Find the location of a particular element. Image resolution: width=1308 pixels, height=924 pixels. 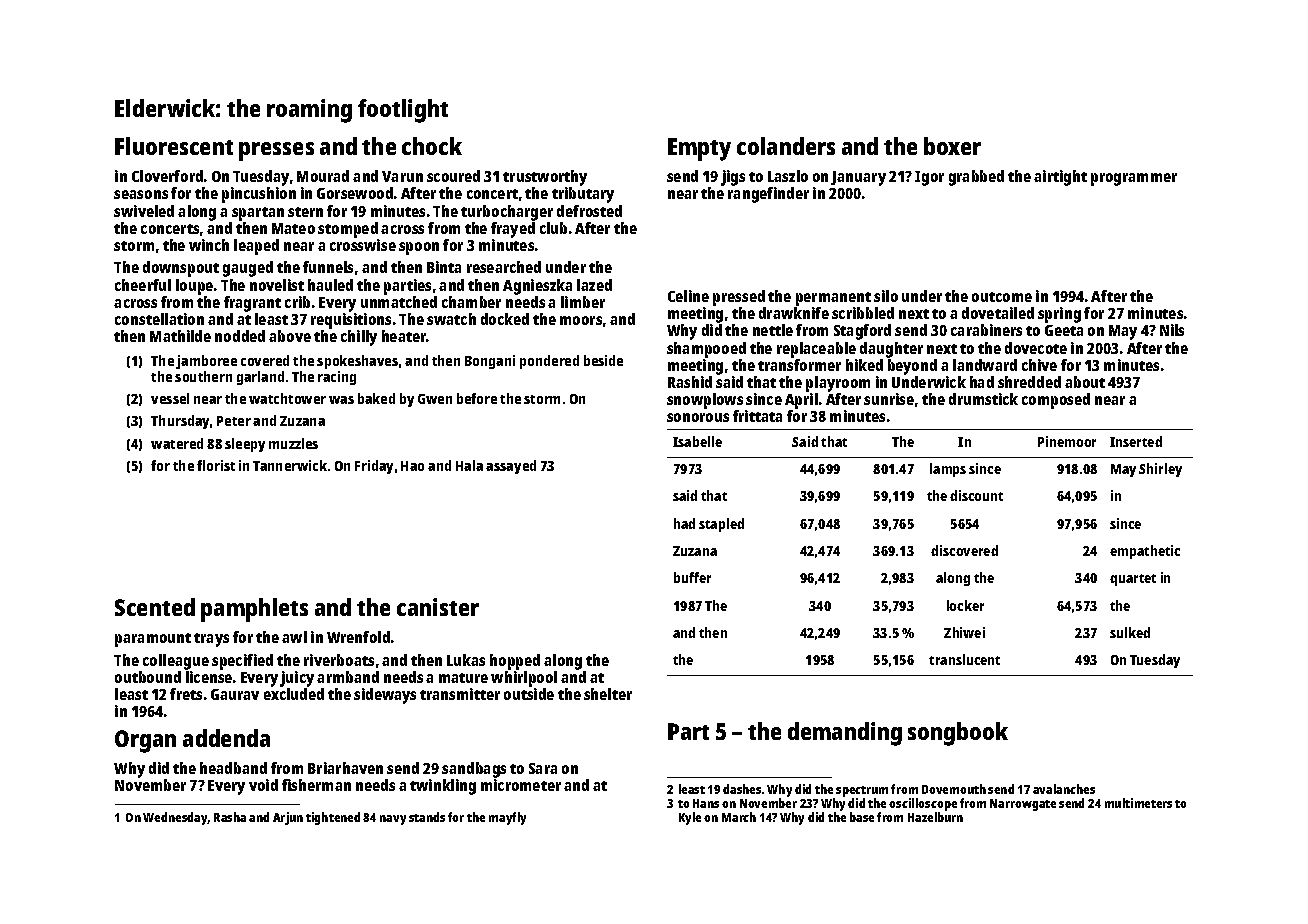

florist is located at coordinates (216, 465).
